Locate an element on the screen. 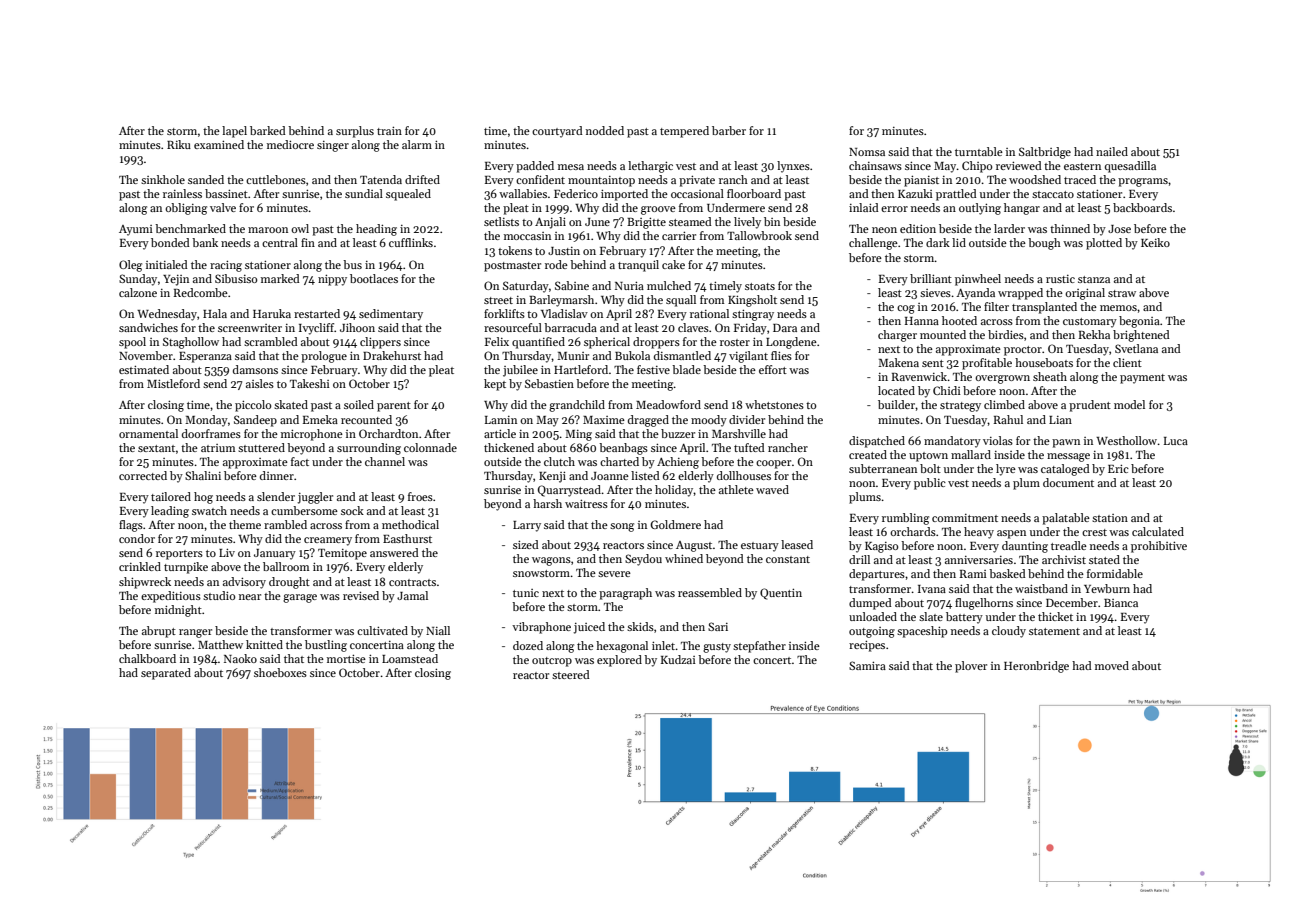 This screenshot has width=1308, height=924. Mistleford is located at coordinates (173, 383).
